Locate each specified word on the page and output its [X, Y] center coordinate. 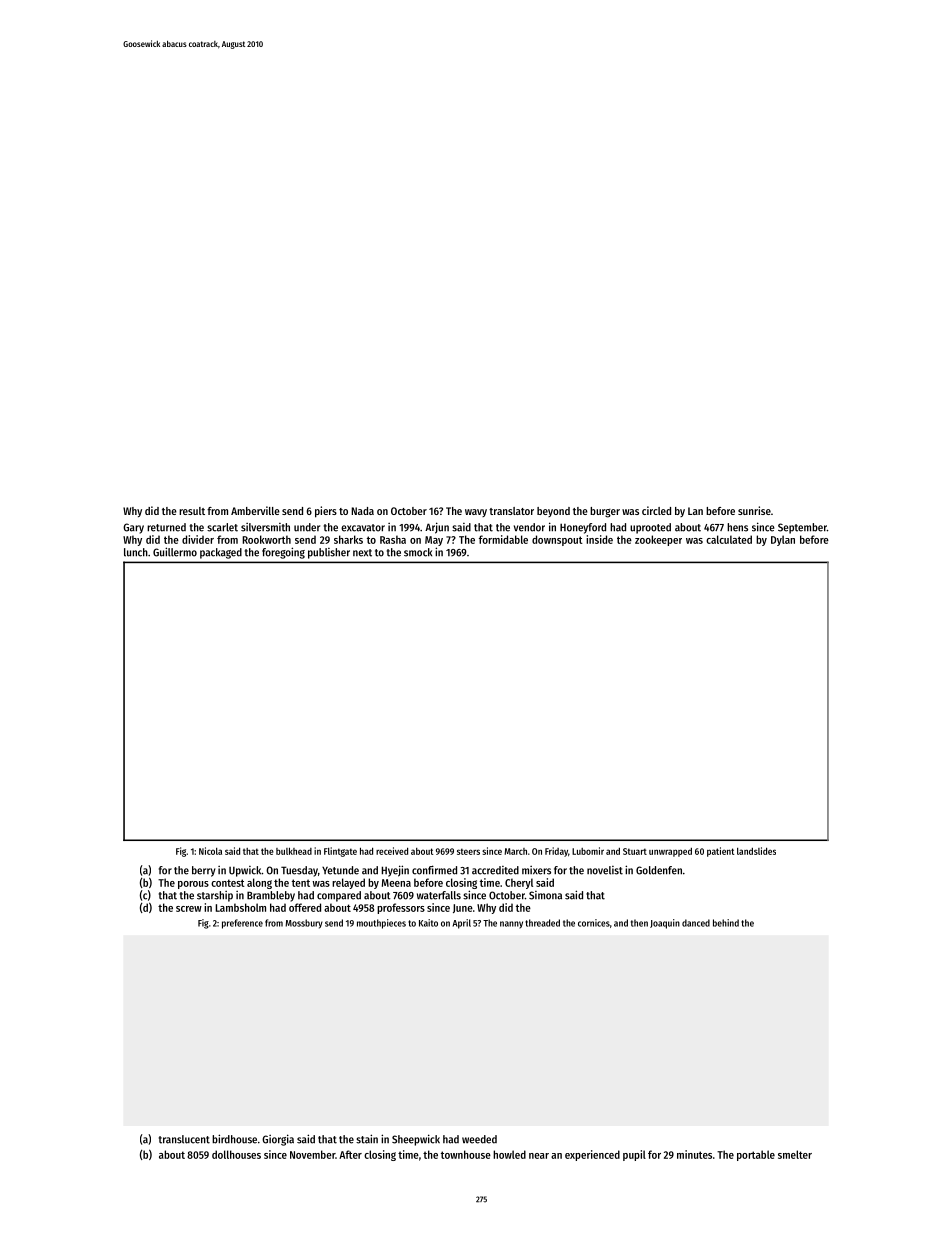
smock [418, 552]
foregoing [283, 553]
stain [367, 1139]
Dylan [783, 540]
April [461, 924]
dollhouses [236, 1154]
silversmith [265, 527]
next [362, 553]
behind [726, 923]
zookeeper [658, 540]
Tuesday [299, 871]
